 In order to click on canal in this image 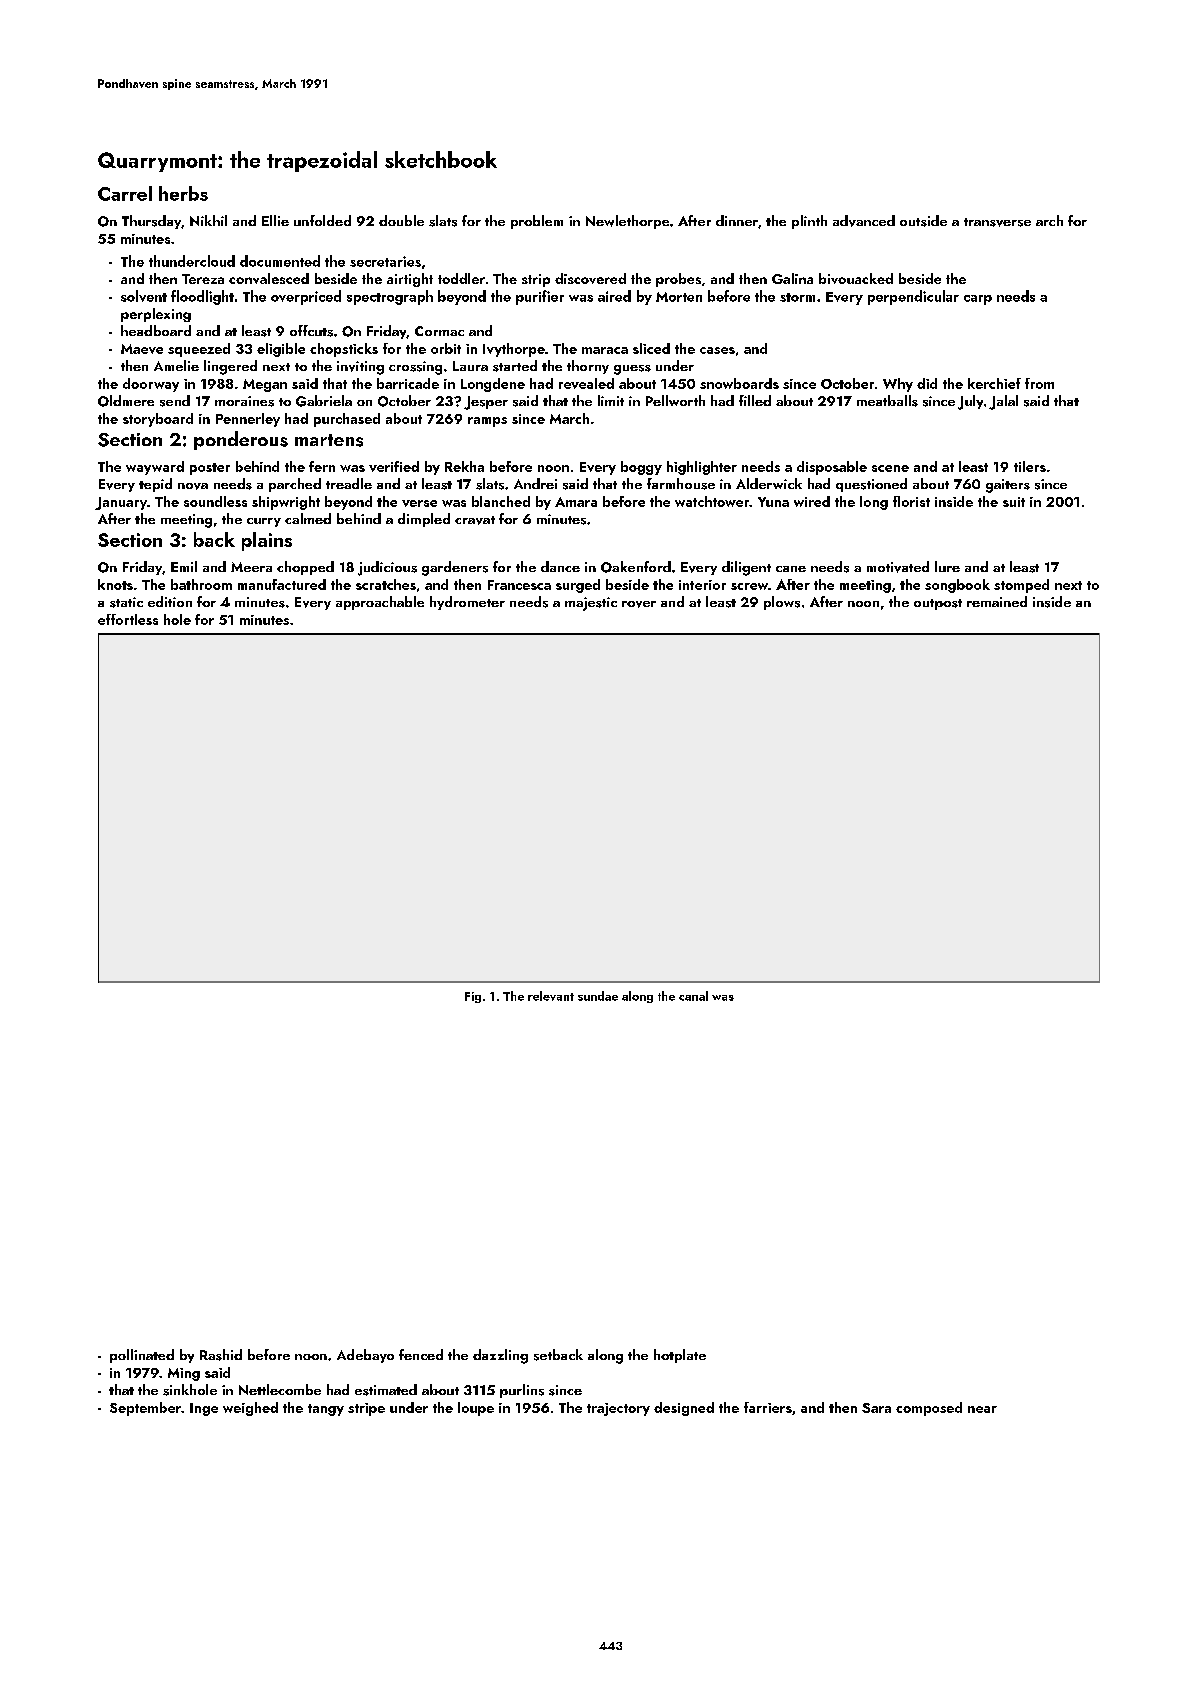, I will do `click(693, 996)`.
